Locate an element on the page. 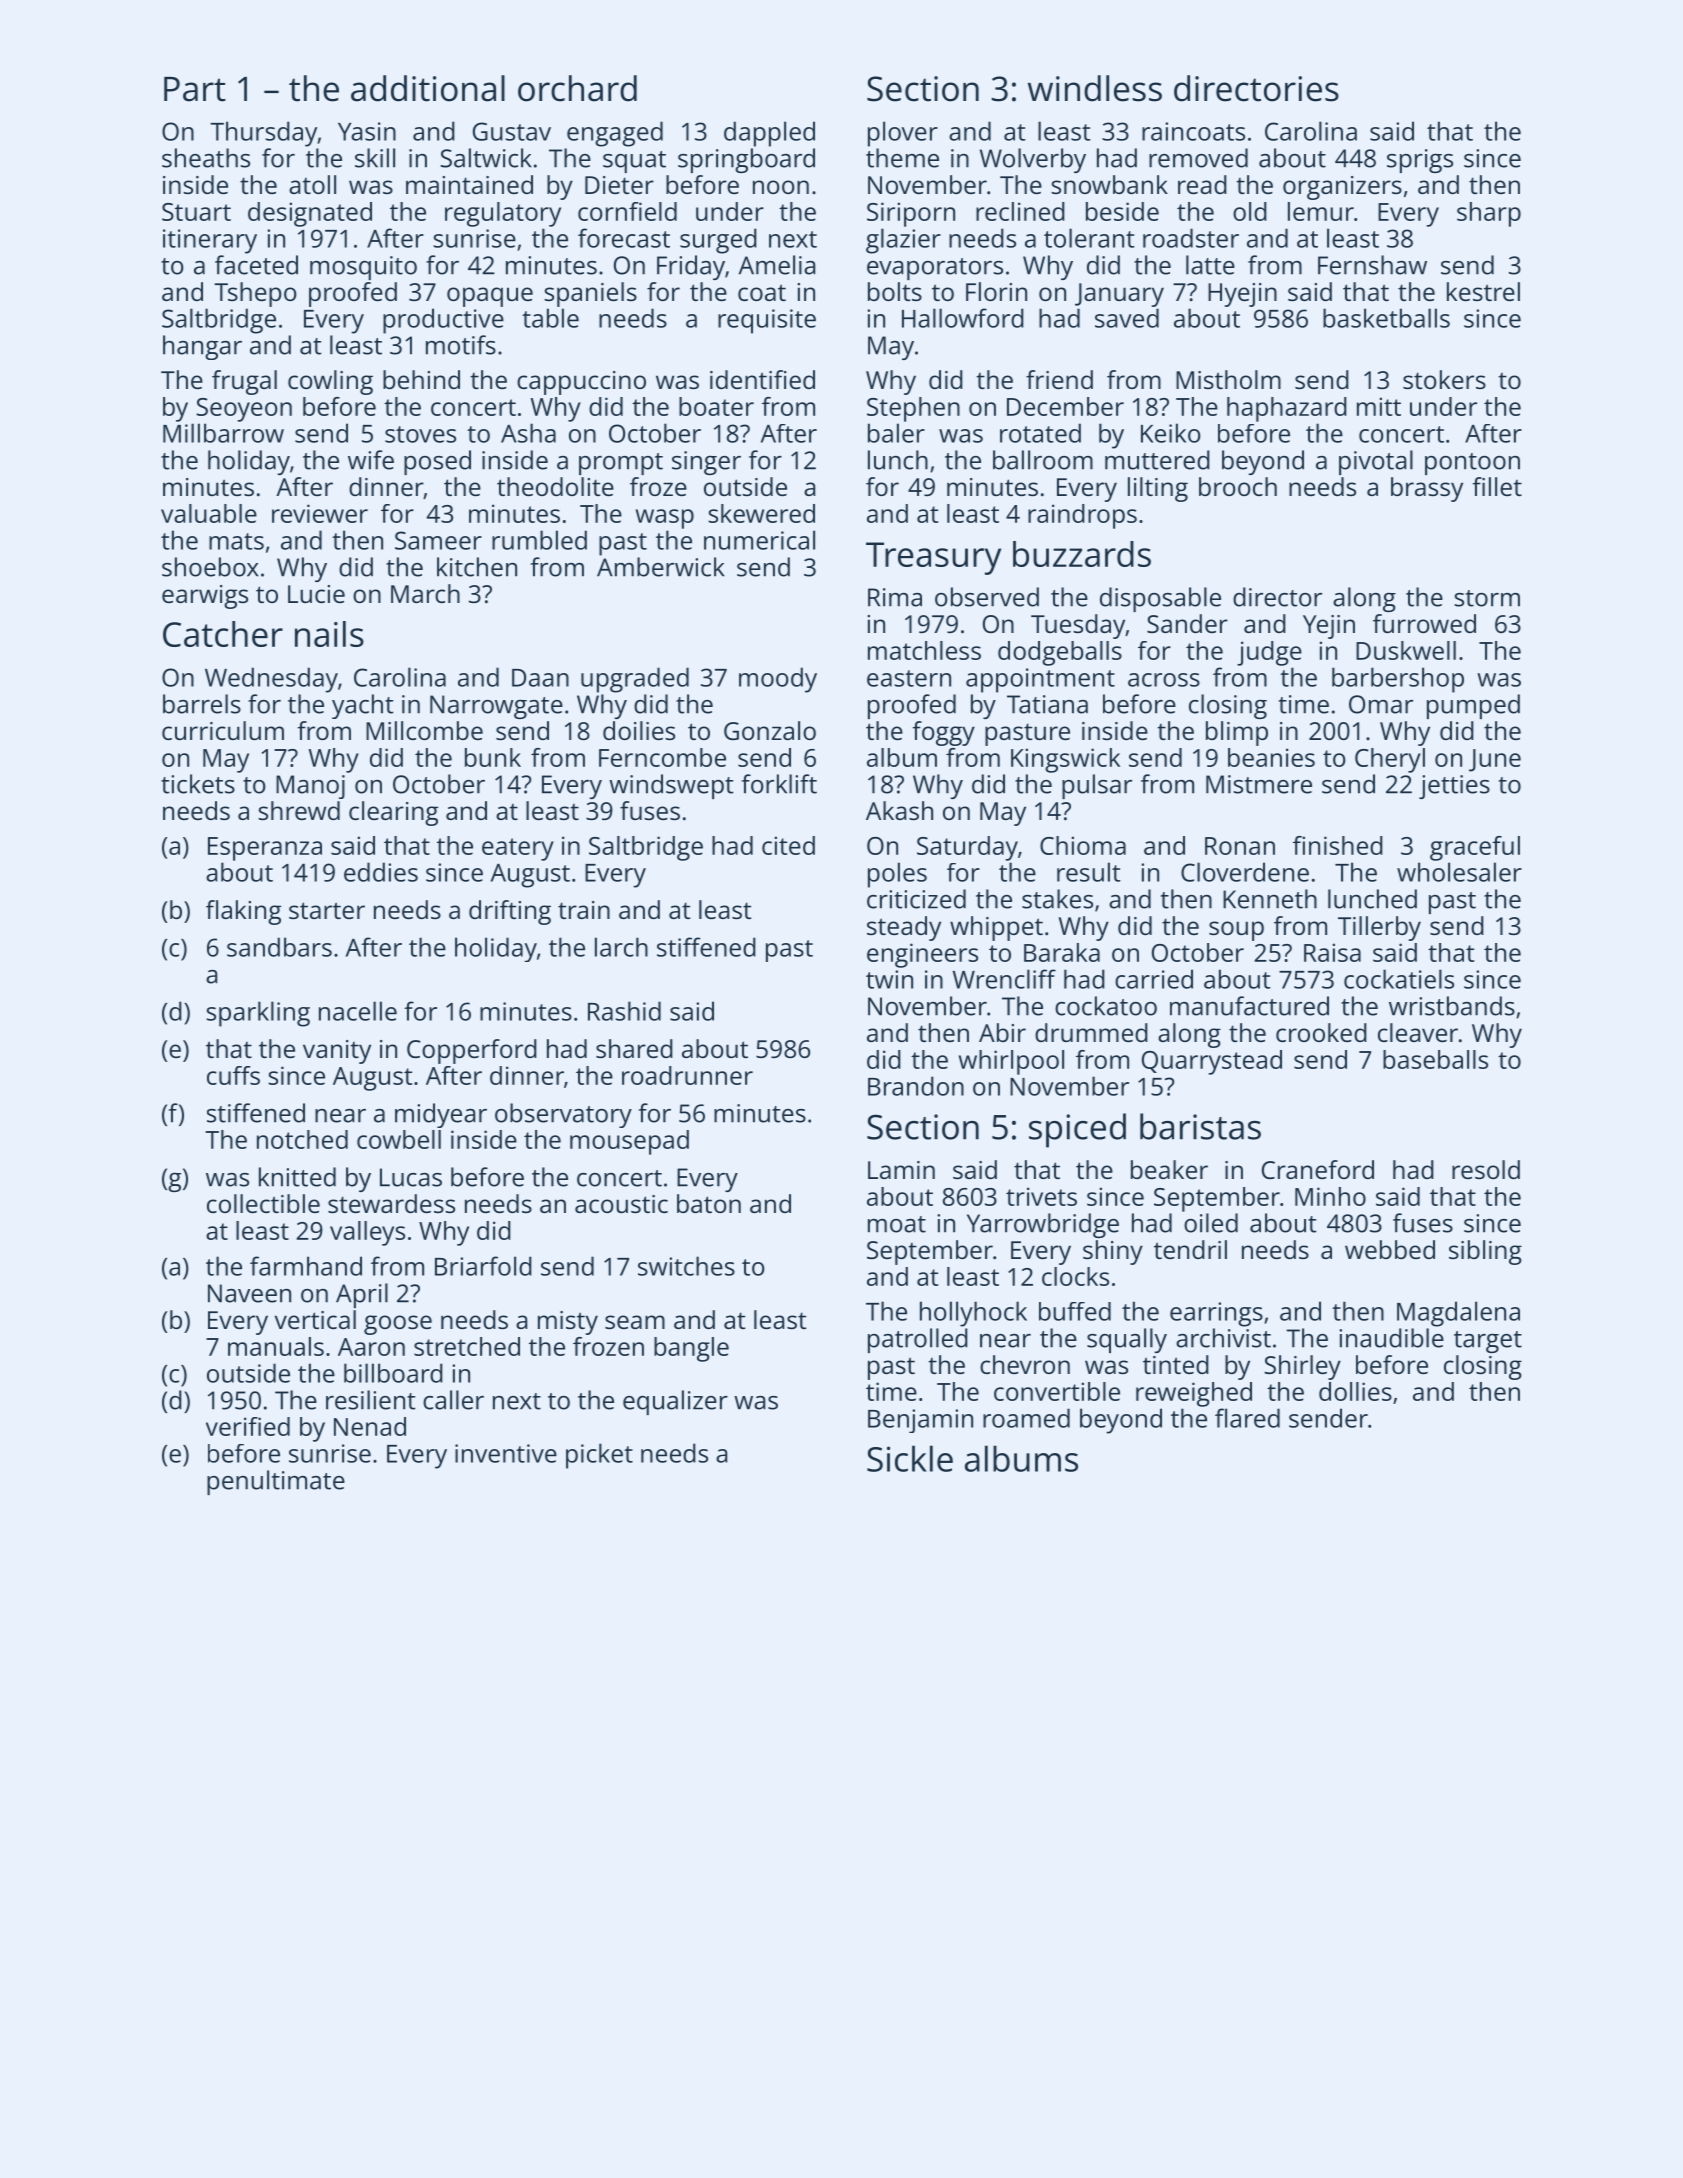  goose is located at coordinates (398, 1325).
